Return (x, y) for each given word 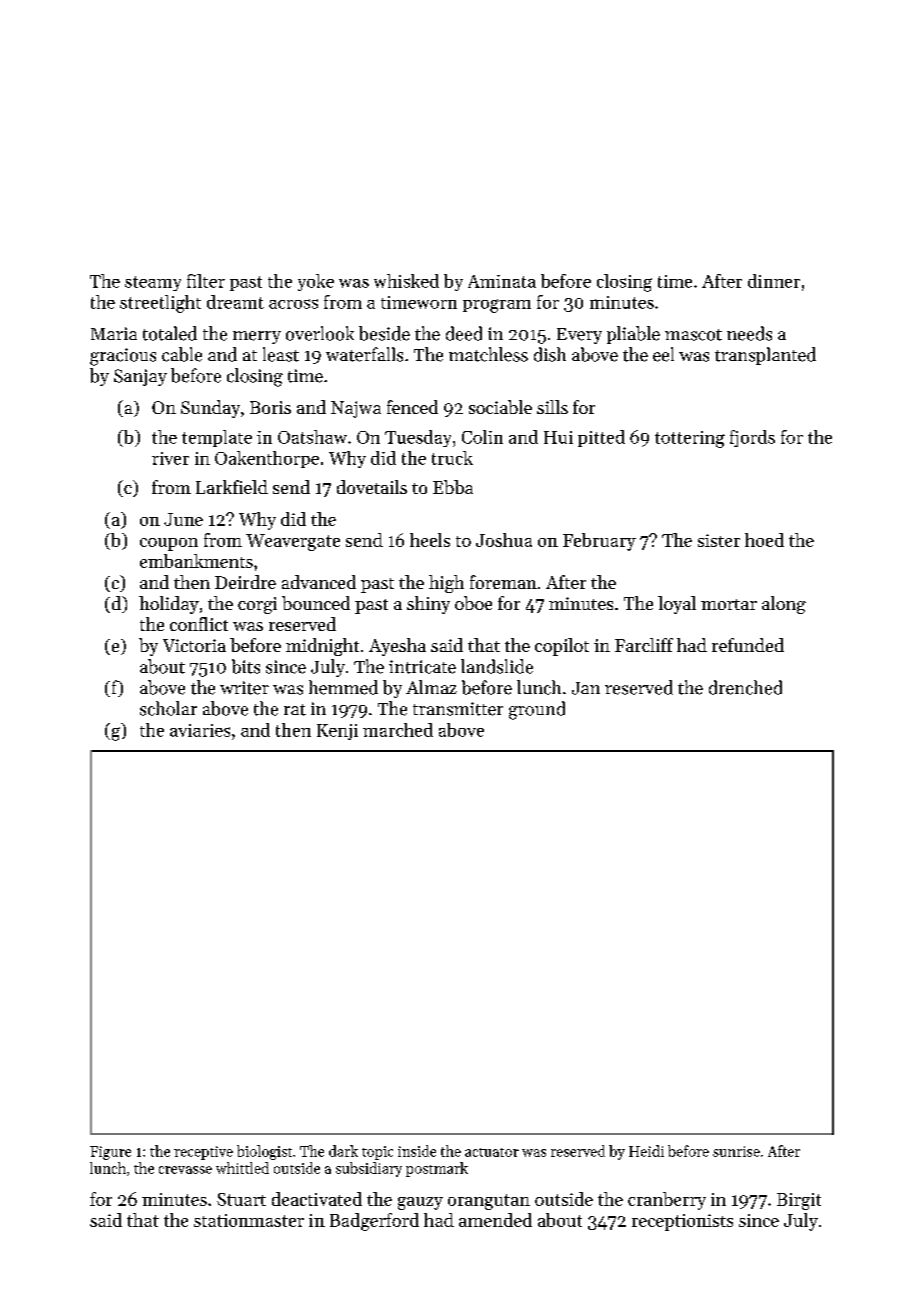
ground (537, 710)
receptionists (682, 1222)
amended (495, 1220)
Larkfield (232, 487)
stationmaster (249, 1220)
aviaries (200, 730)
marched (398, 730)
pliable (633, 335)
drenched (745, 687)
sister (719, 540)
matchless (488, 354)
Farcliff (644, 645)
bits (246, 666)
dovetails (372, 487)
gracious (123, 357)
